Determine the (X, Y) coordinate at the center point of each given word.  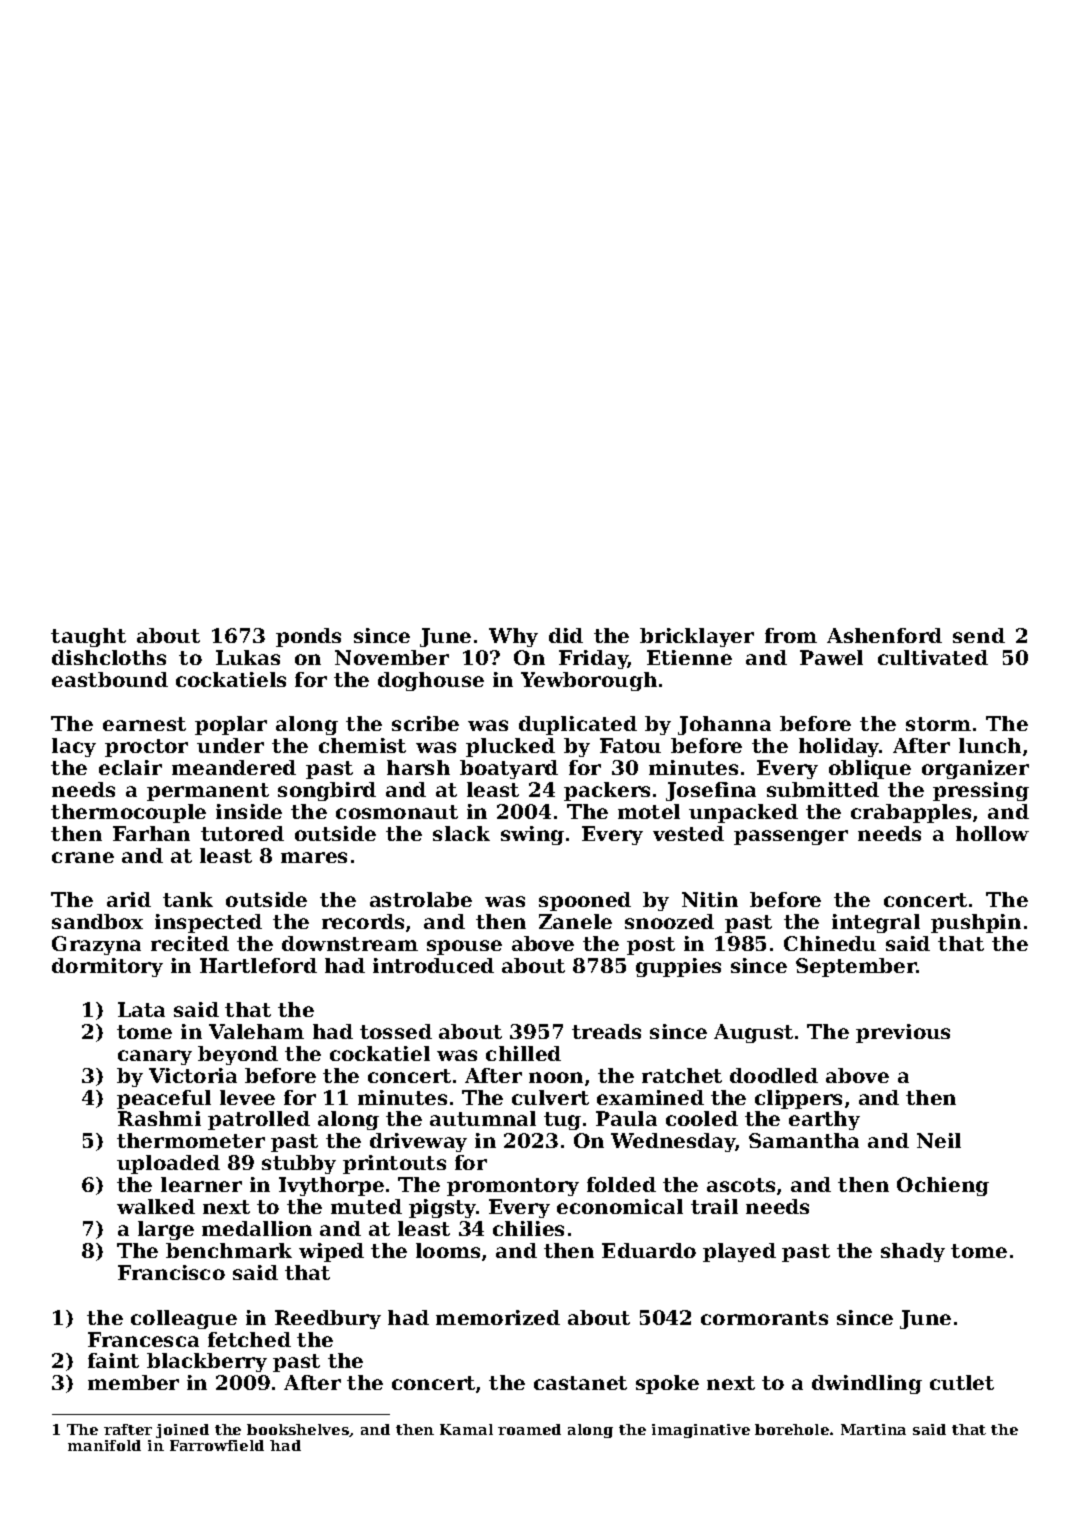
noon (556, 1077)
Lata (141, 1009)
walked (156, 1206)
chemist (362, 745)
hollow (992, 833)
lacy (74, 747)
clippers (798, 1099)
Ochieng (943, 1186)
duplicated (578, 725)
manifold (104, 1445)
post (651, 946)
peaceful (164, 1099)
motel (649, 811)
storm (938, 724)
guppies (678, 967)
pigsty (442, 1208)
